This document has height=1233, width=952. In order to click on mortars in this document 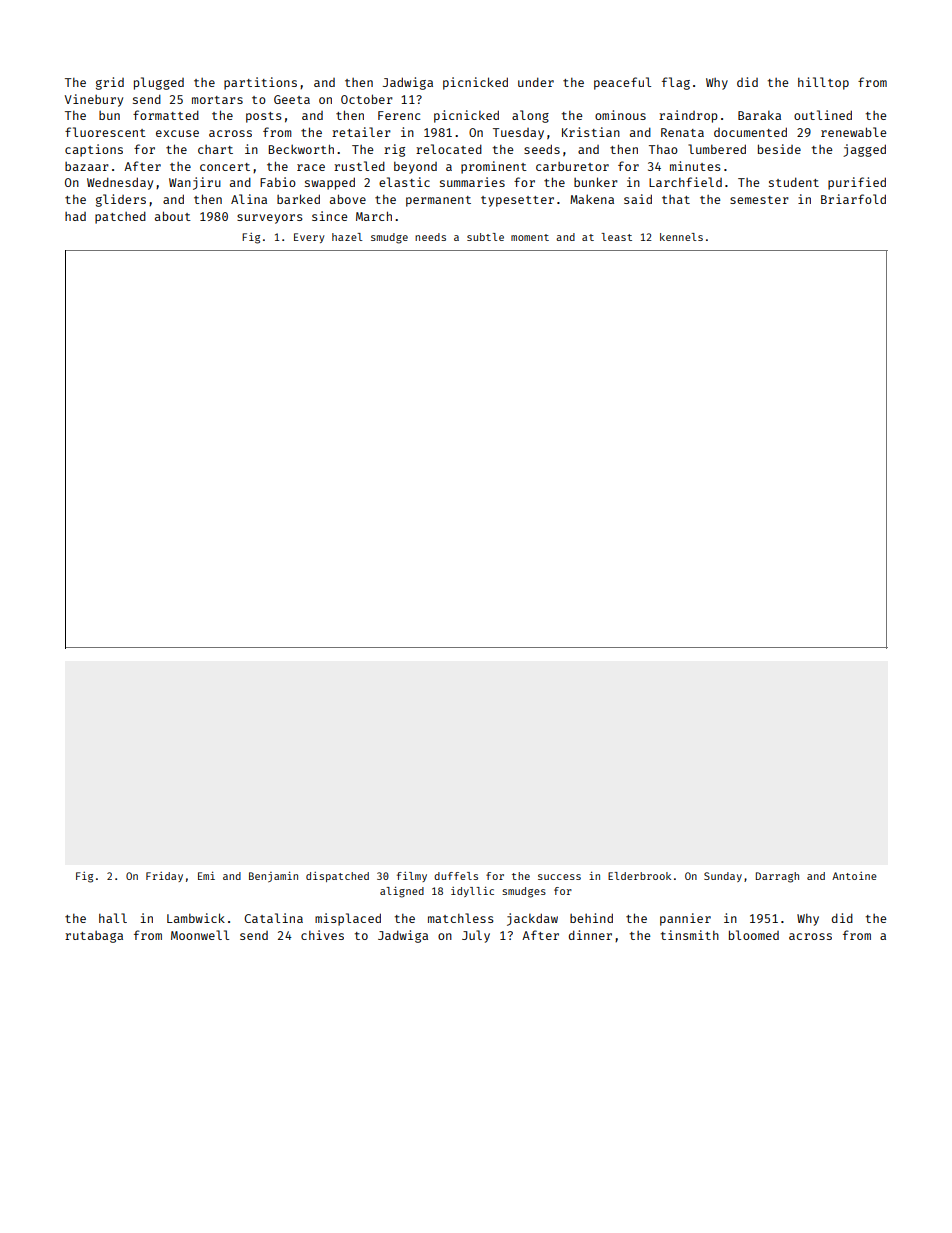, I will do `click(217, 100)`.
